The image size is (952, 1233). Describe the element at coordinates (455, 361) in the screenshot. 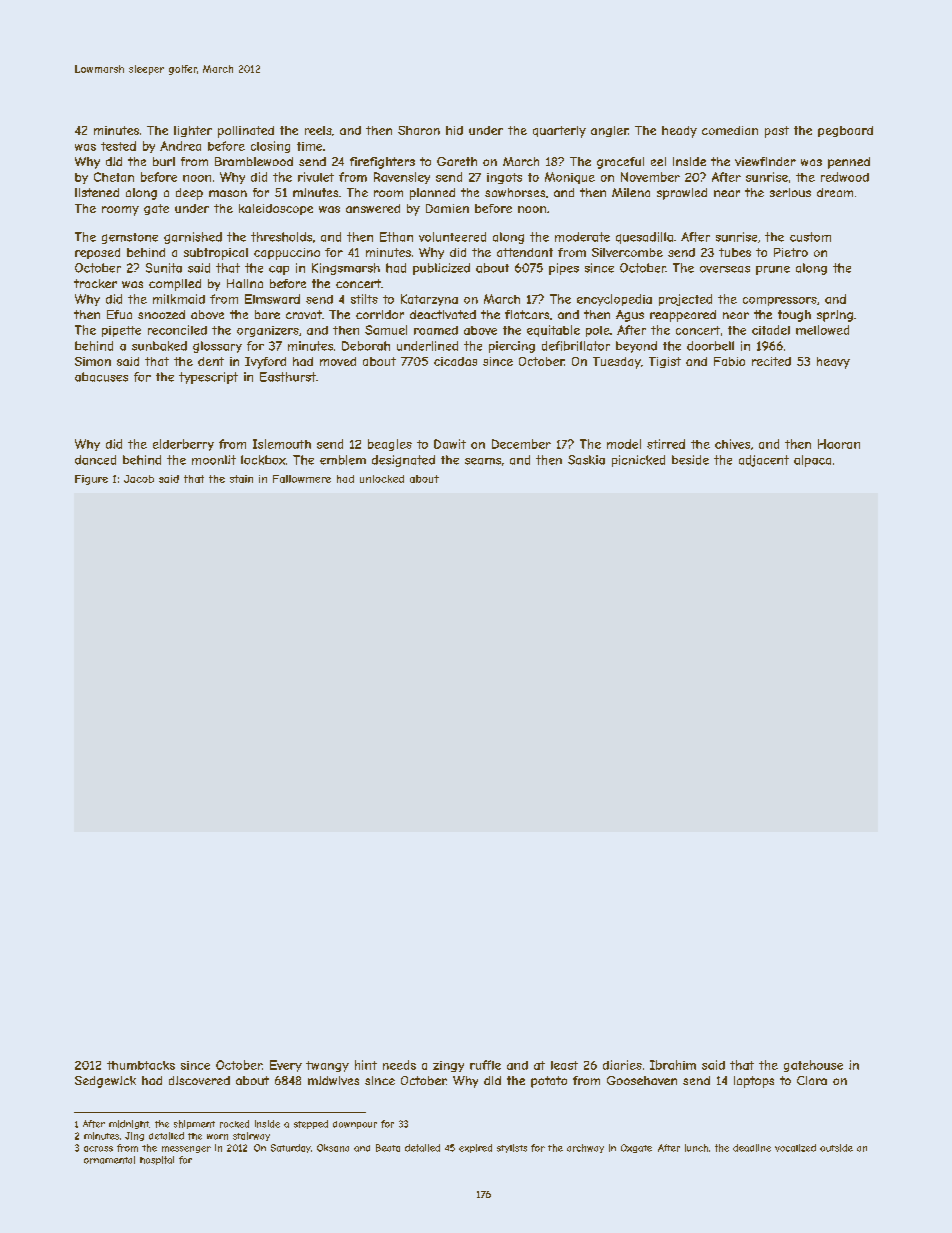

I see `cicadas` at that location.
